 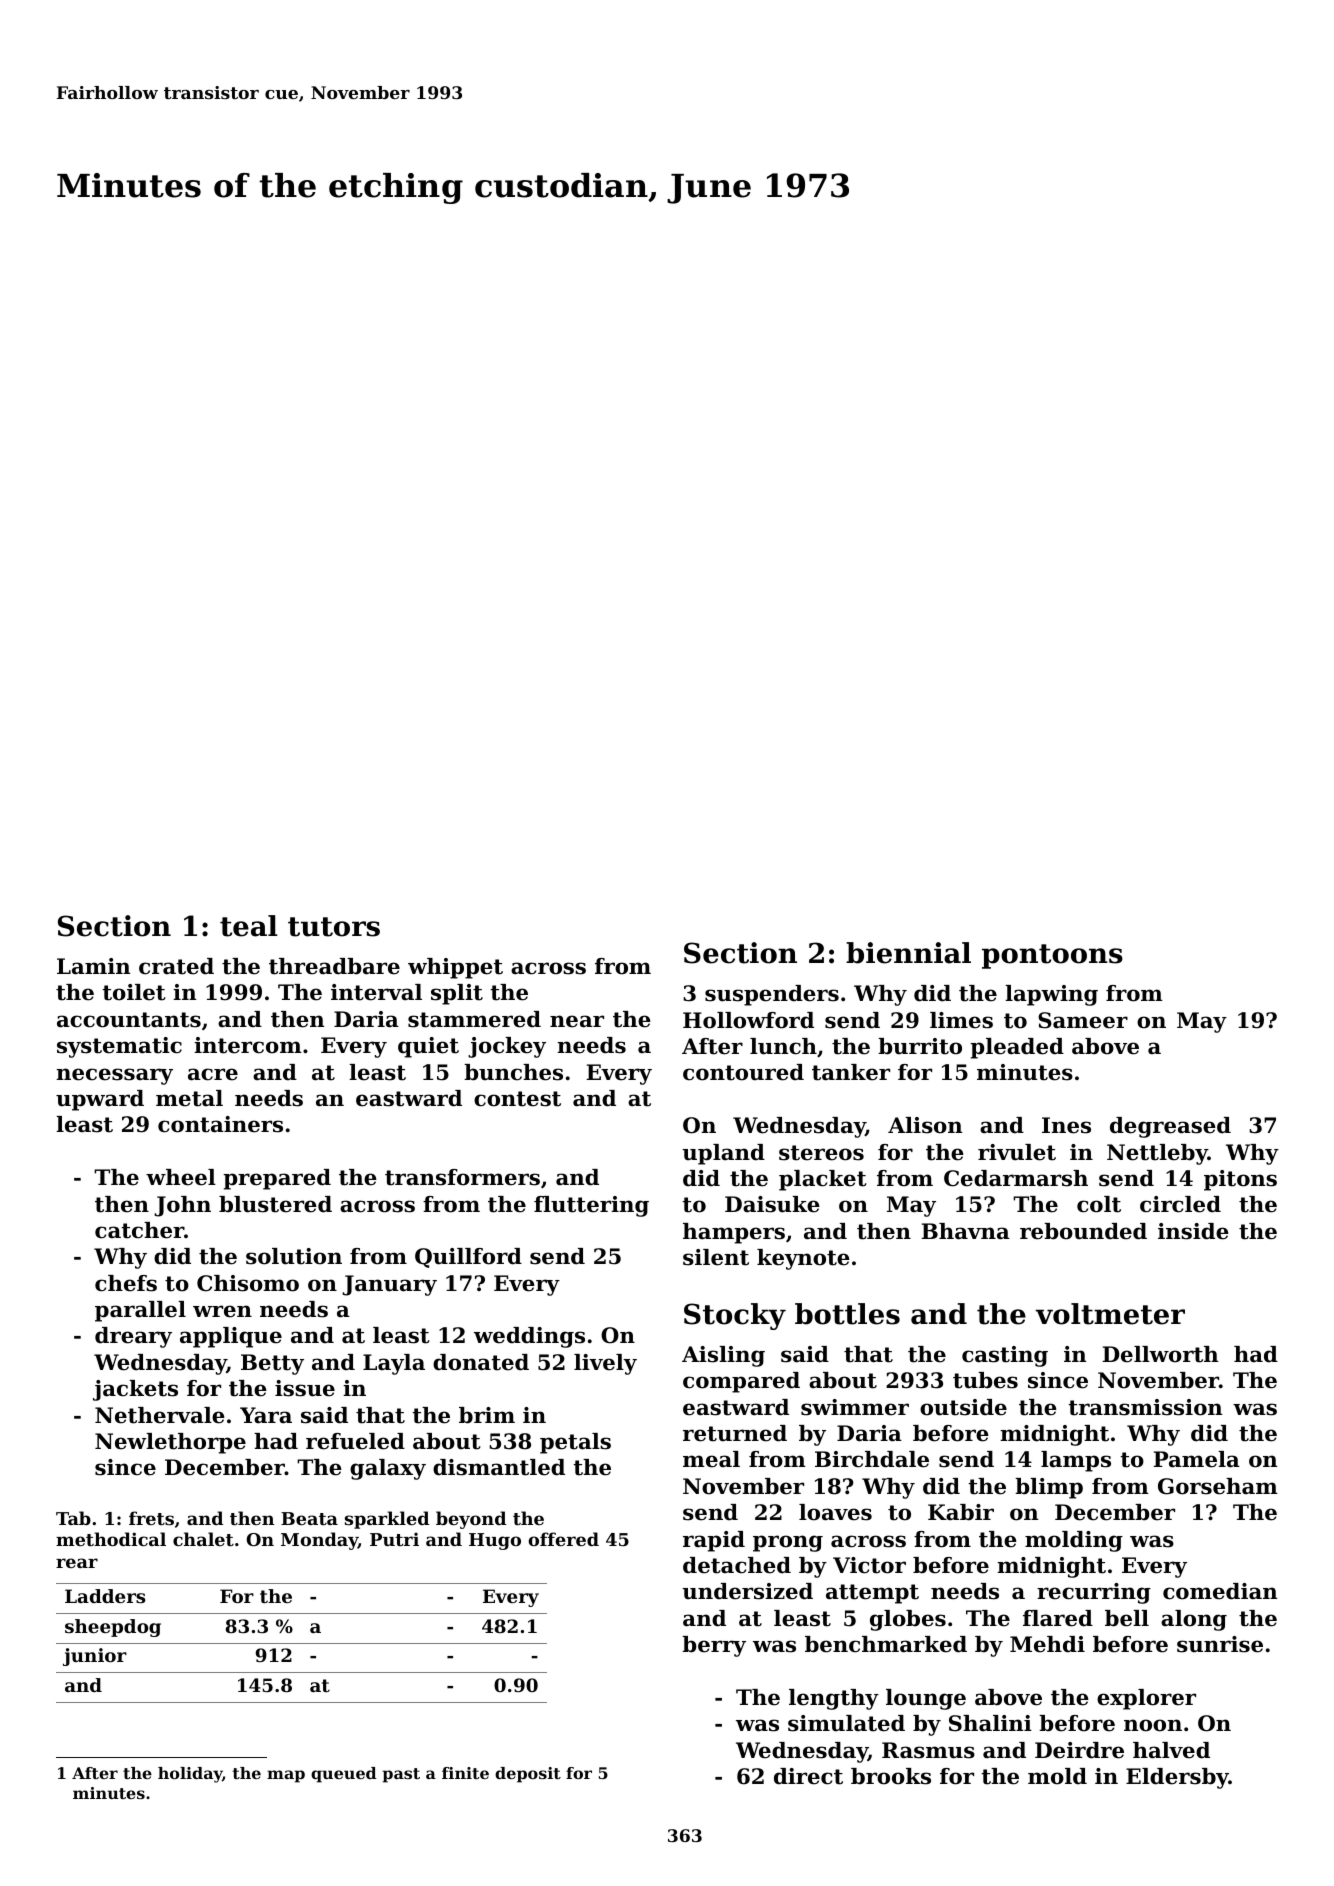 I want to click on Daisuke, so click(x=772, y=1204).
